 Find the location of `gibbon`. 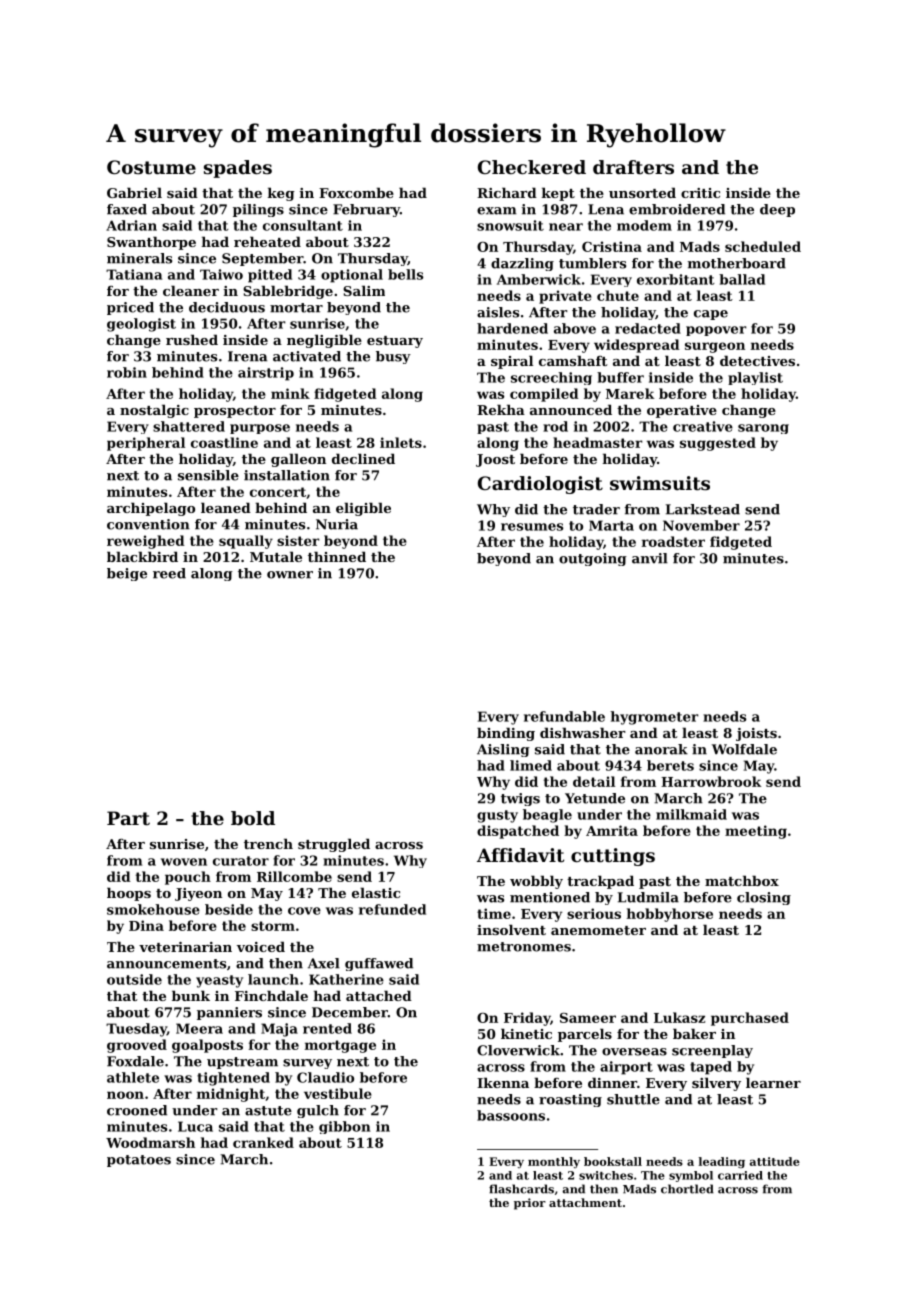

gibbon is located at coordinates (345, 1127).
